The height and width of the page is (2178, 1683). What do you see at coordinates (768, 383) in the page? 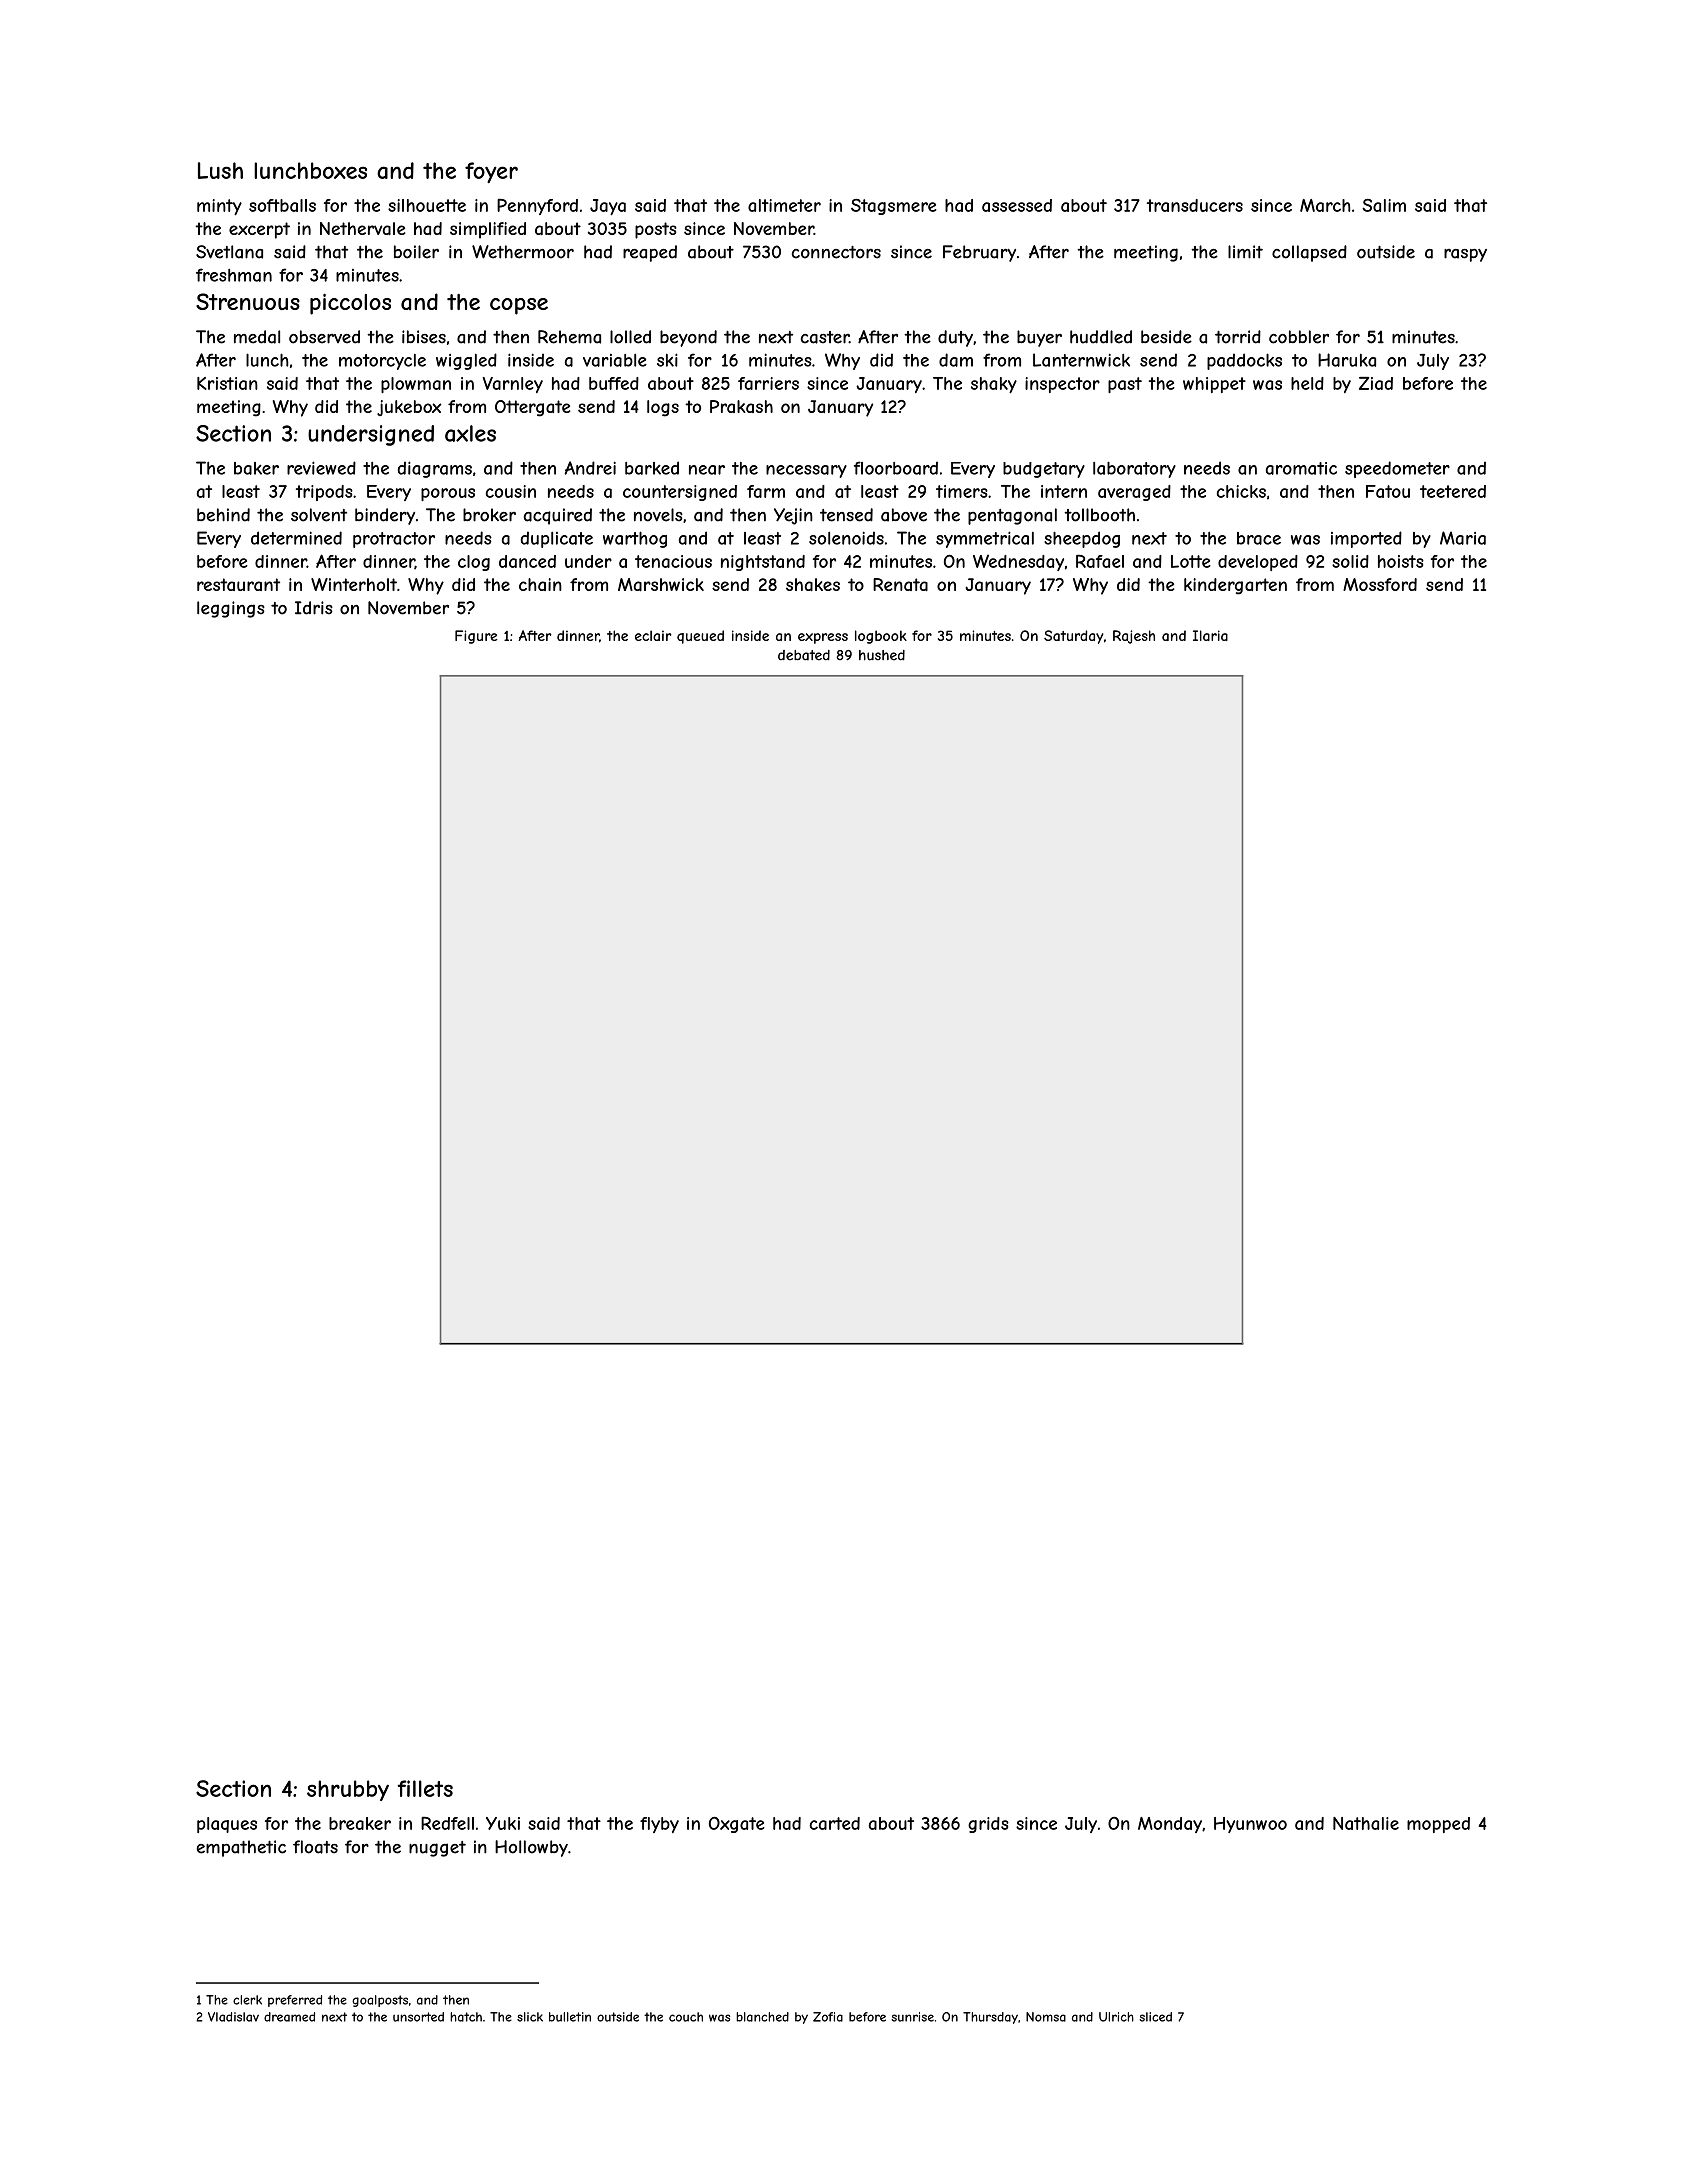
I see `farriers` at bounding box center [768, 383].
